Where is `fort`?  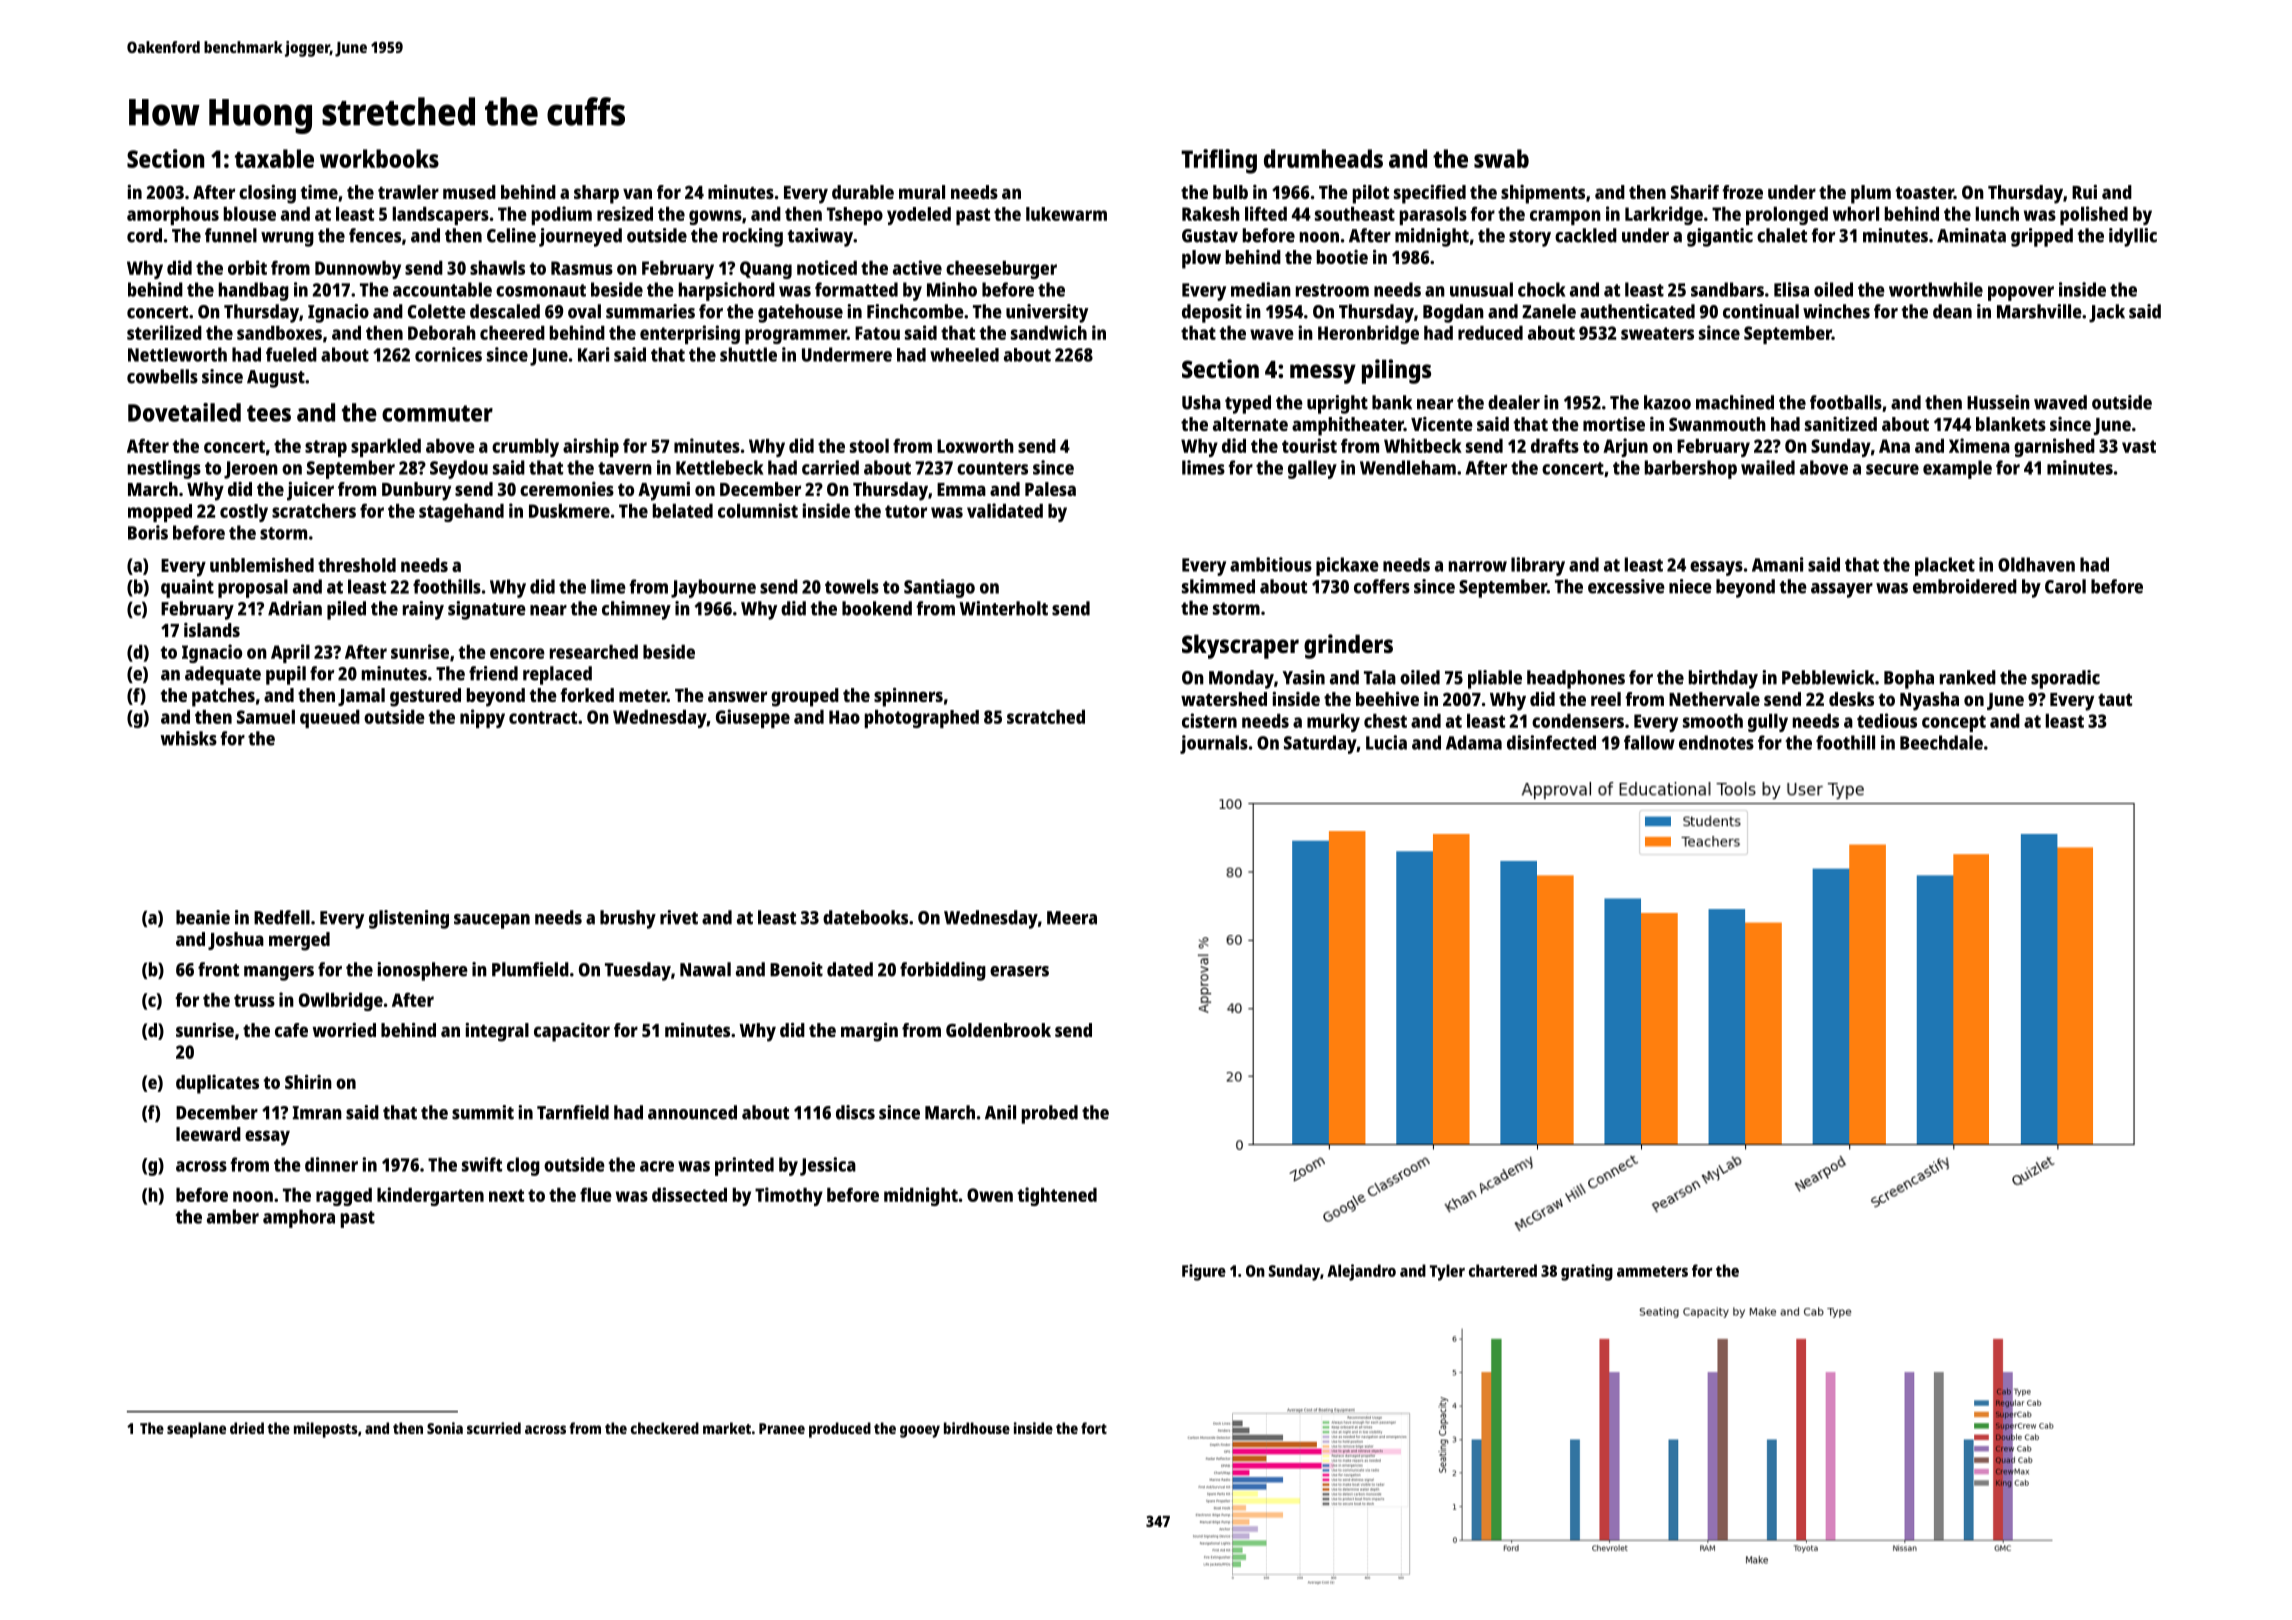 fort is located at coordinates (1094, 1428).
